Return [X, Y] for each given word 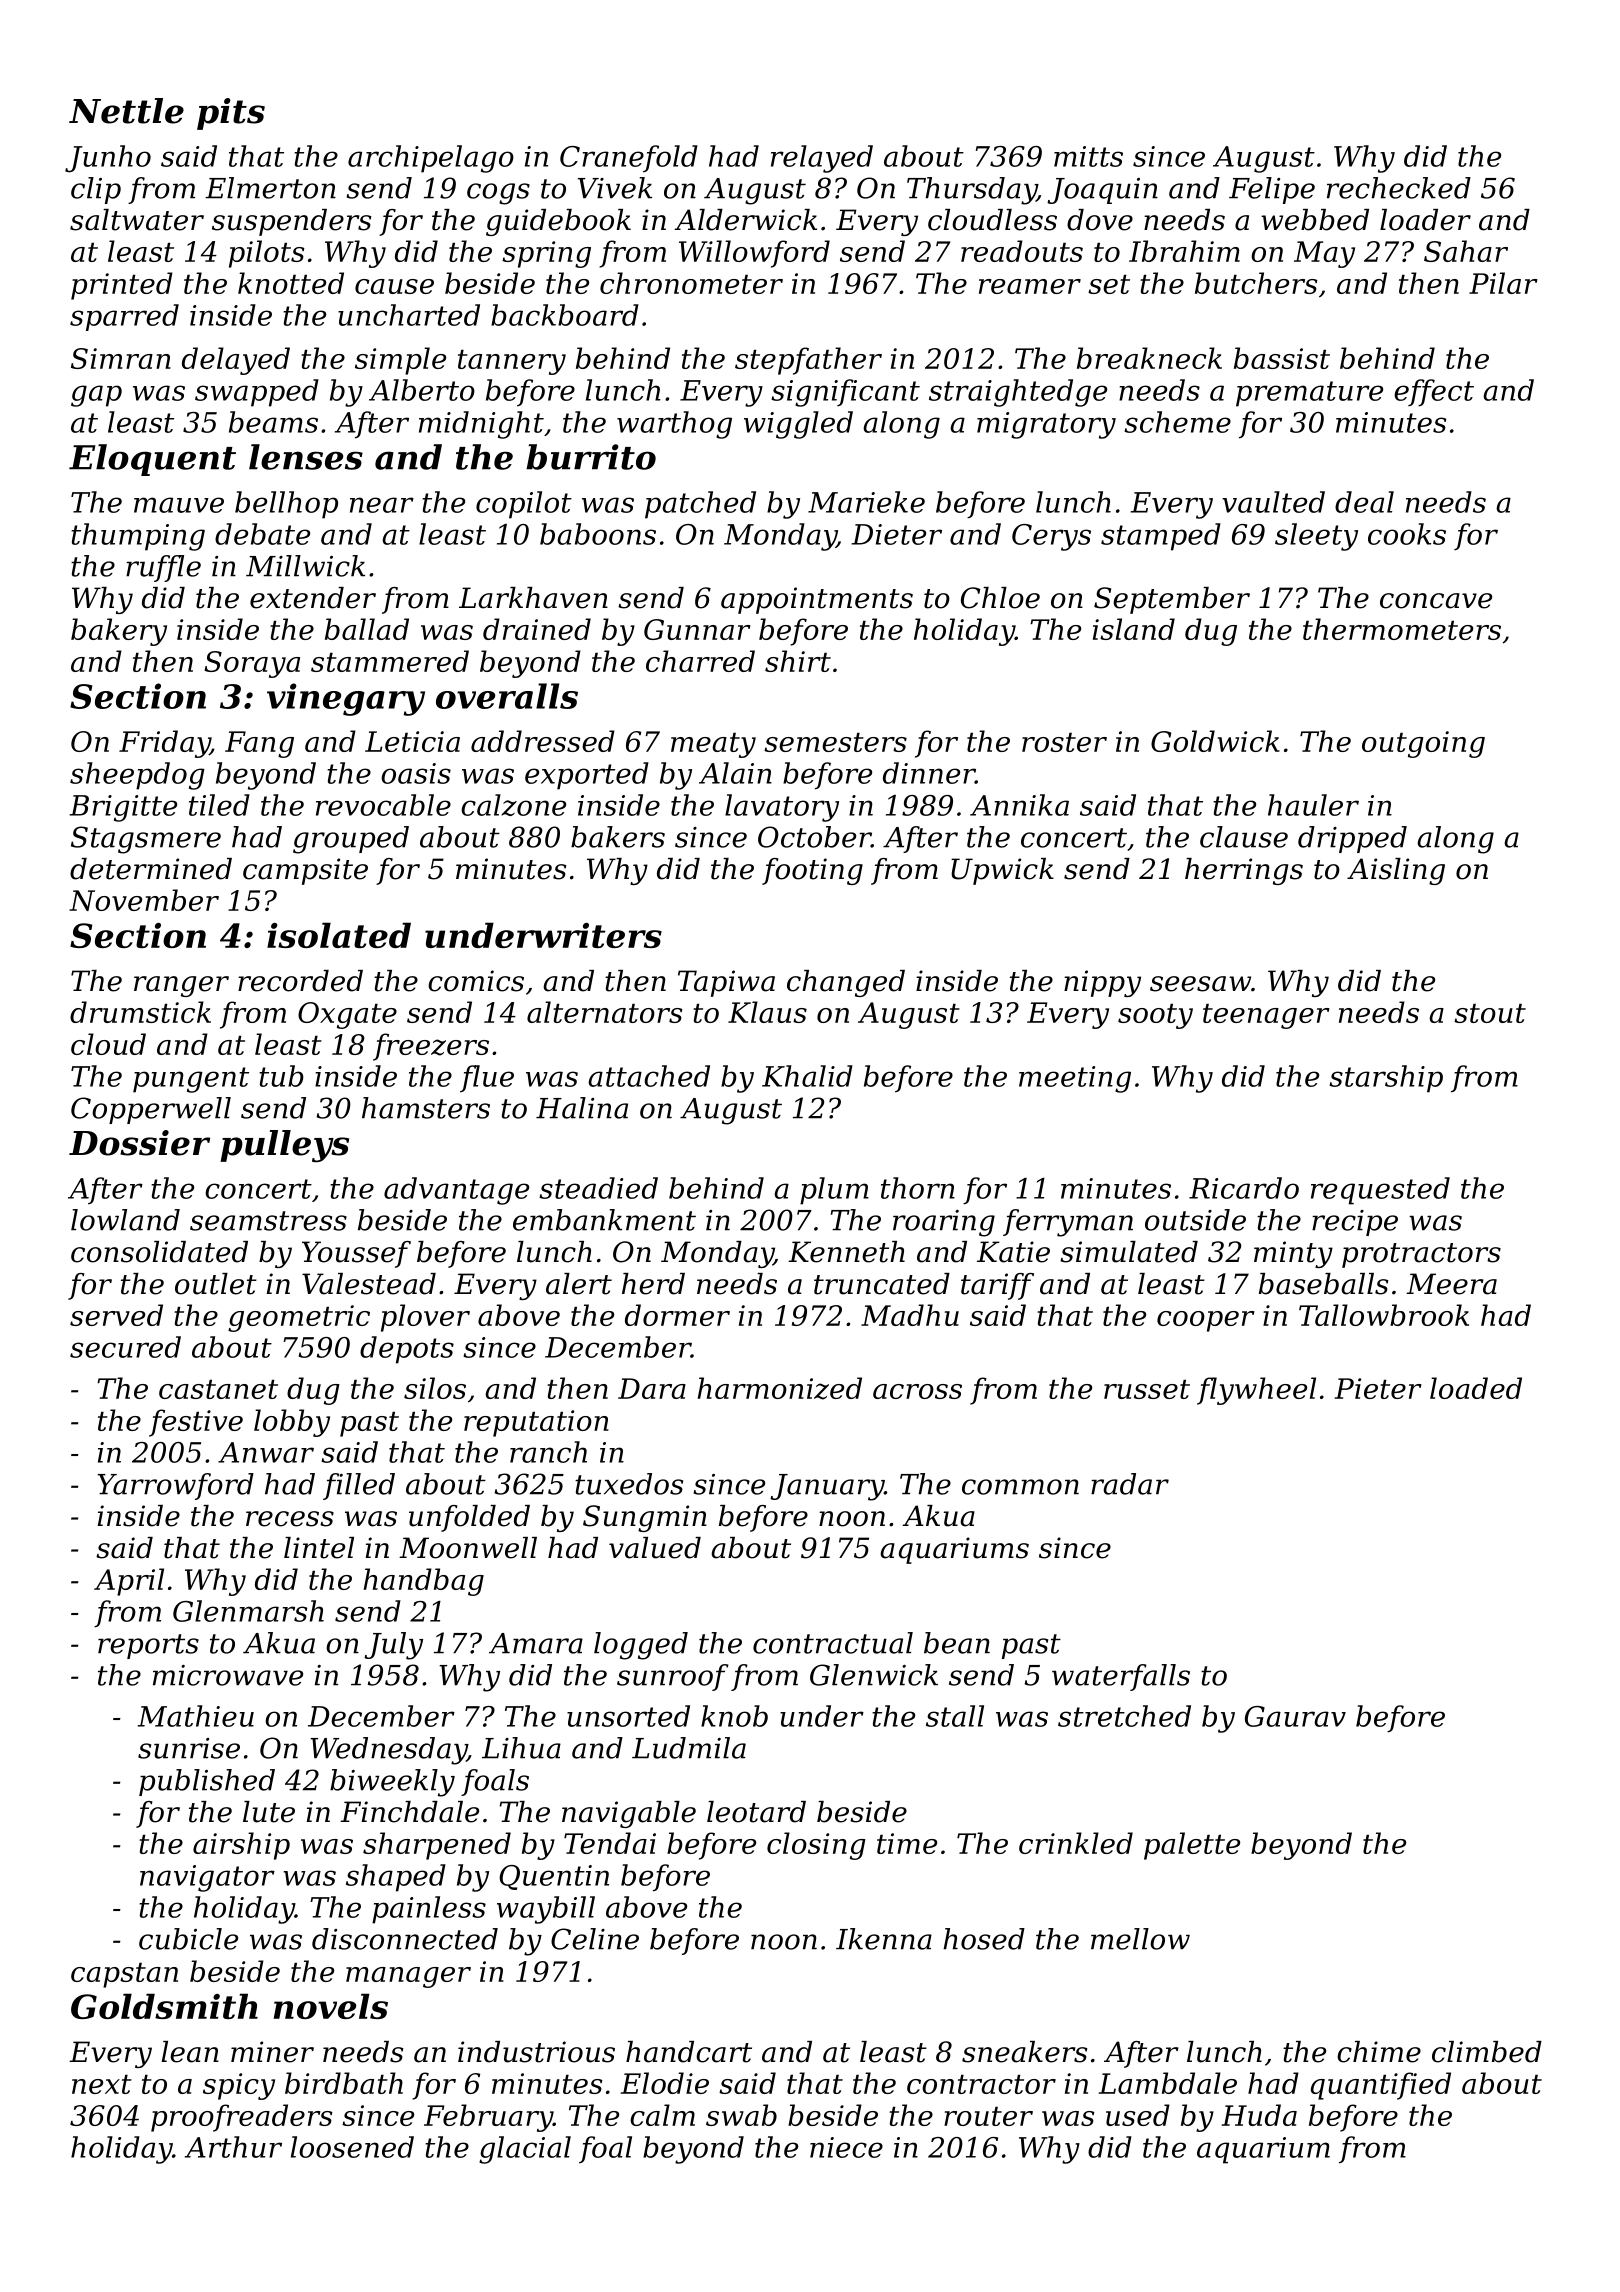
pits [231, 114]
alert [579, 1284]
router [988, 2116]
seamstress [268, 1221]
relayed [822, 159]
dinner [929, 773]
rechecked [1399, 188]
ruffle [163, 568]
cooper [1206, 1321]
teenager [1266, 1016]
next [102, 2084]
